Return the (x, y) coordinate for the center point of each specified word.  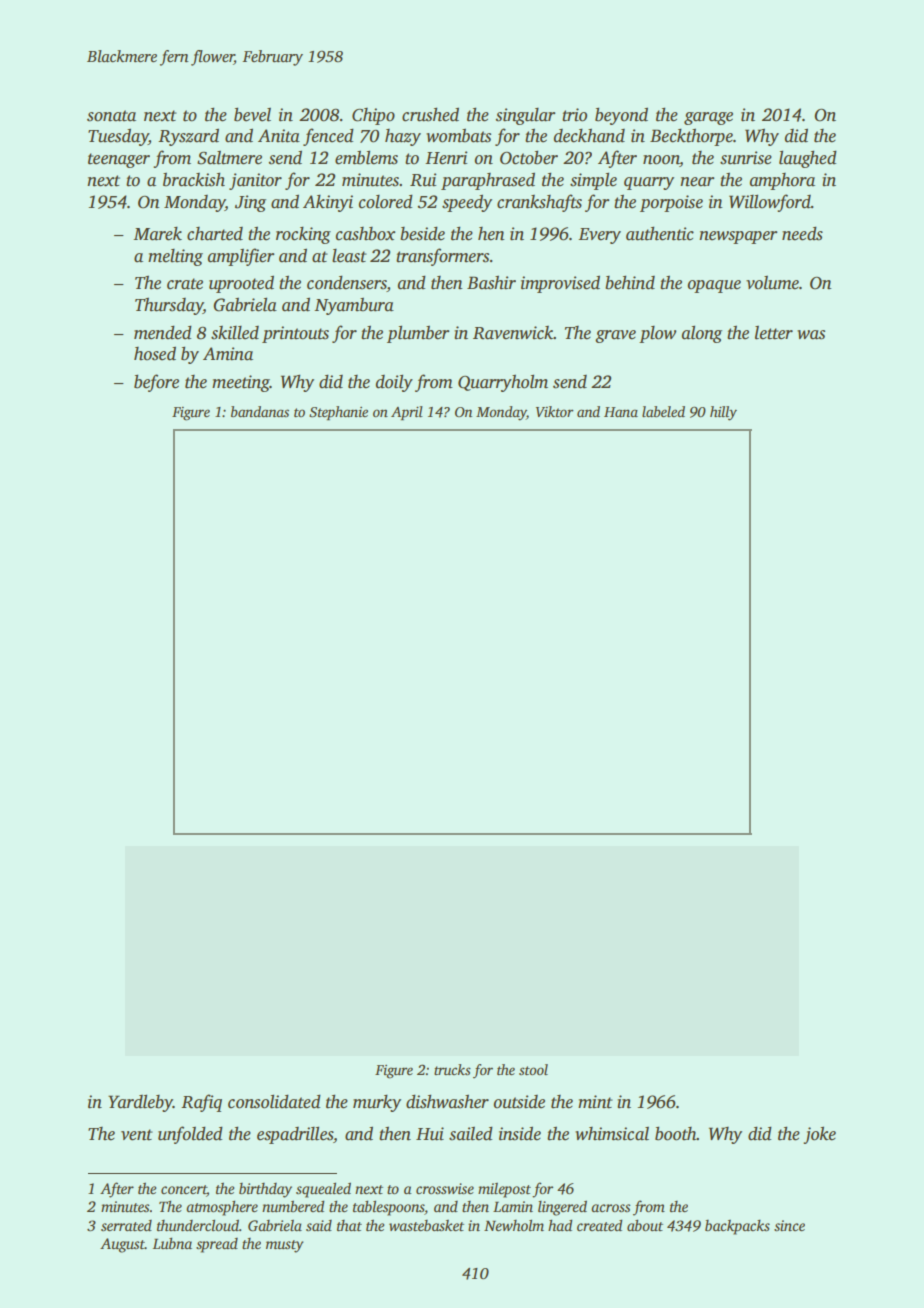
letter (774, 333)
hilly (723, 413)
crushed (430, 114)
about (645, 1225)
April (407, 413)
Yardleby (140, 1103)
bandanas (260, 411)
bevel (252, 115)
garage (708, 118)
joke (819, 1135)
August (122, 1245)
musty (285, 1246)
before (156, 383)
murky (377, 1103)
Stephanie (338, 413)
